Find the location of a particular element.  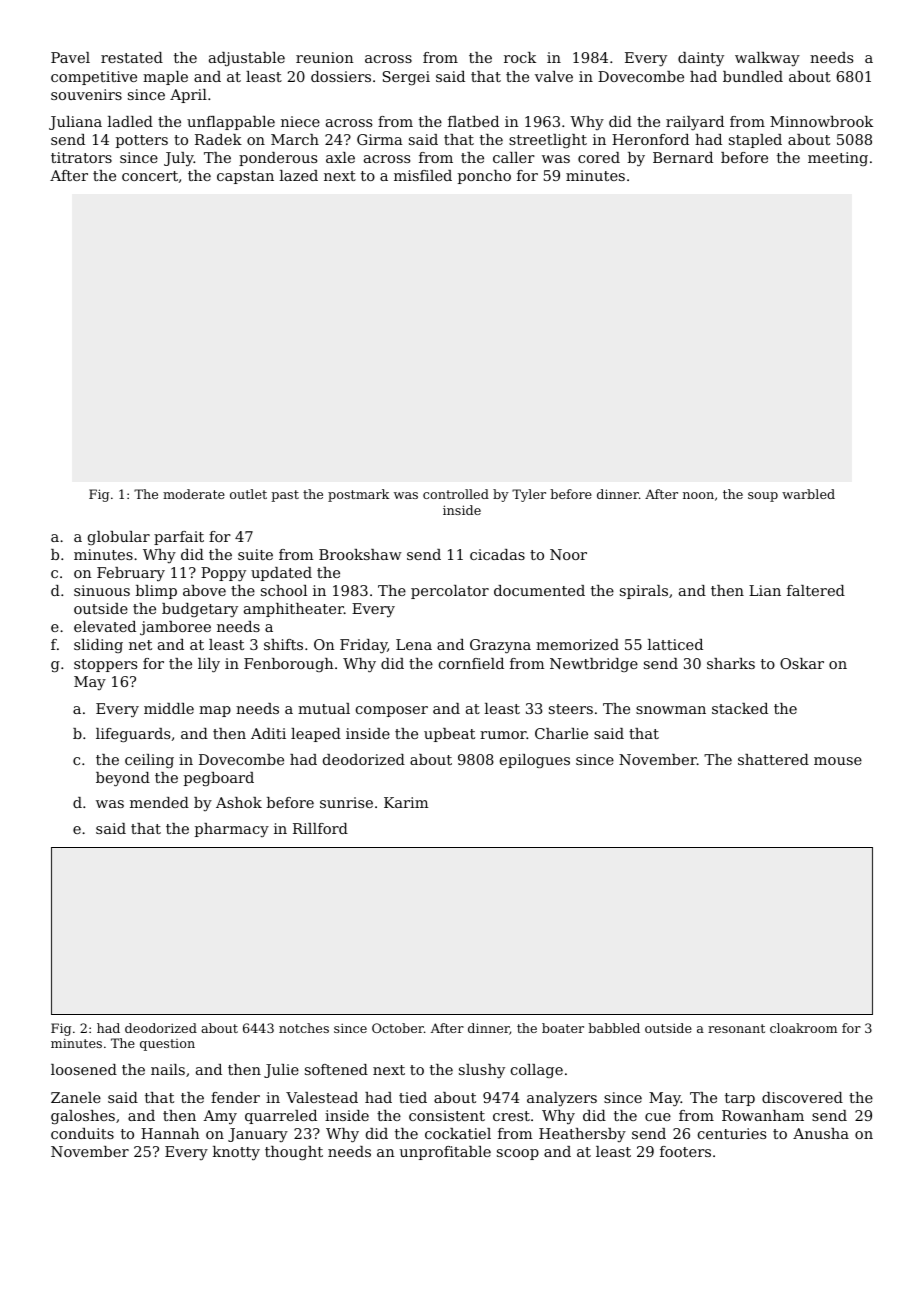

latticed is located at coordinates (675, 644).
